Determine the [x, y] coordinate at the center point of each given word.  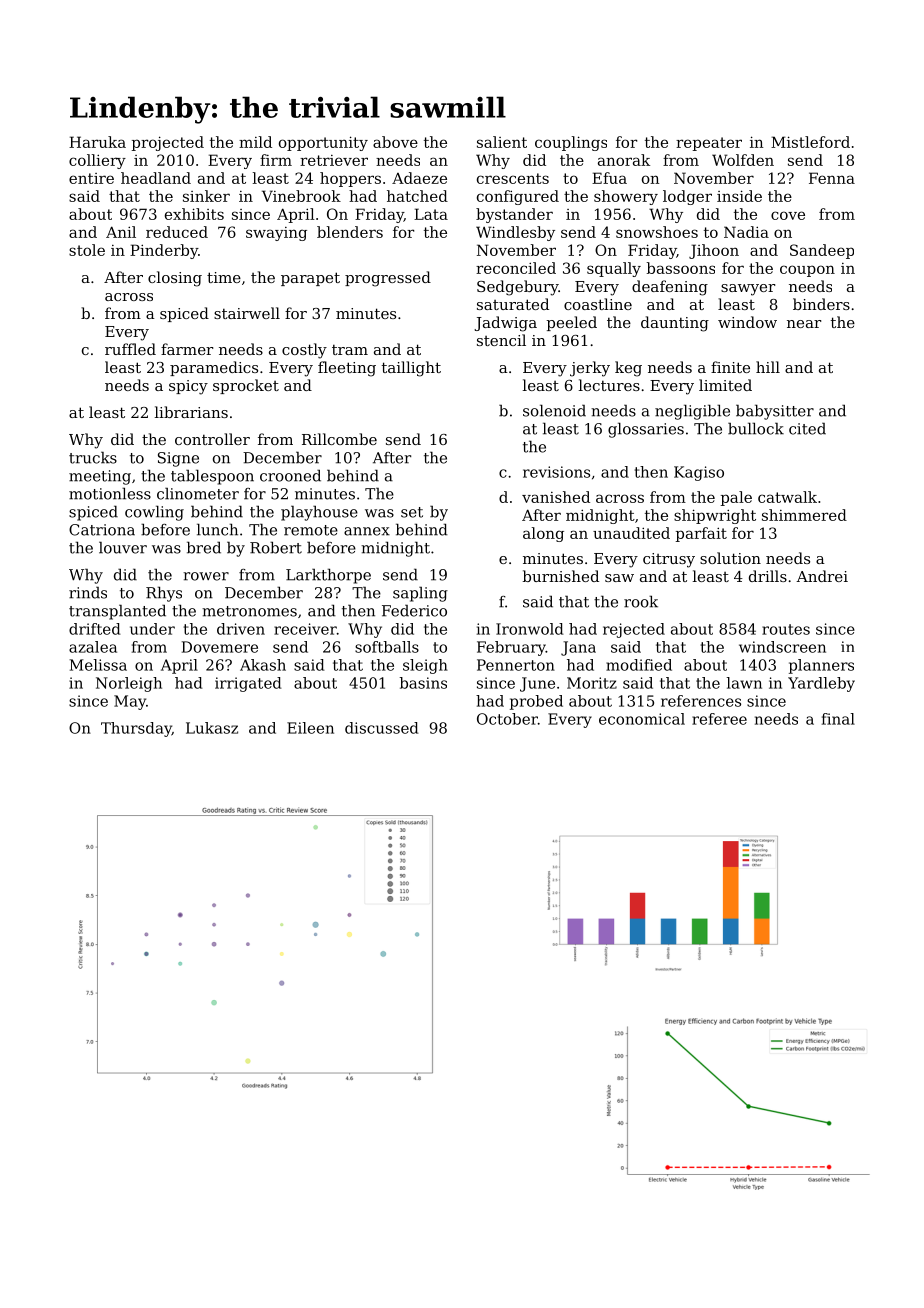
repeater [709, 144]
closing [175, 279]
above [395, 142]
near [804, 324]
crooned [290, 475]
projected [168, 143]
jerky [590, 369]
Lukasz [212, 728]
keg [628, 369]
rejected [634, 630]
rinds [88, 592]
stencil [501, 340]
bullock [756, 428]
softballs [387, 647]
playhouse [319, 513]
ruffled [130, 349]
